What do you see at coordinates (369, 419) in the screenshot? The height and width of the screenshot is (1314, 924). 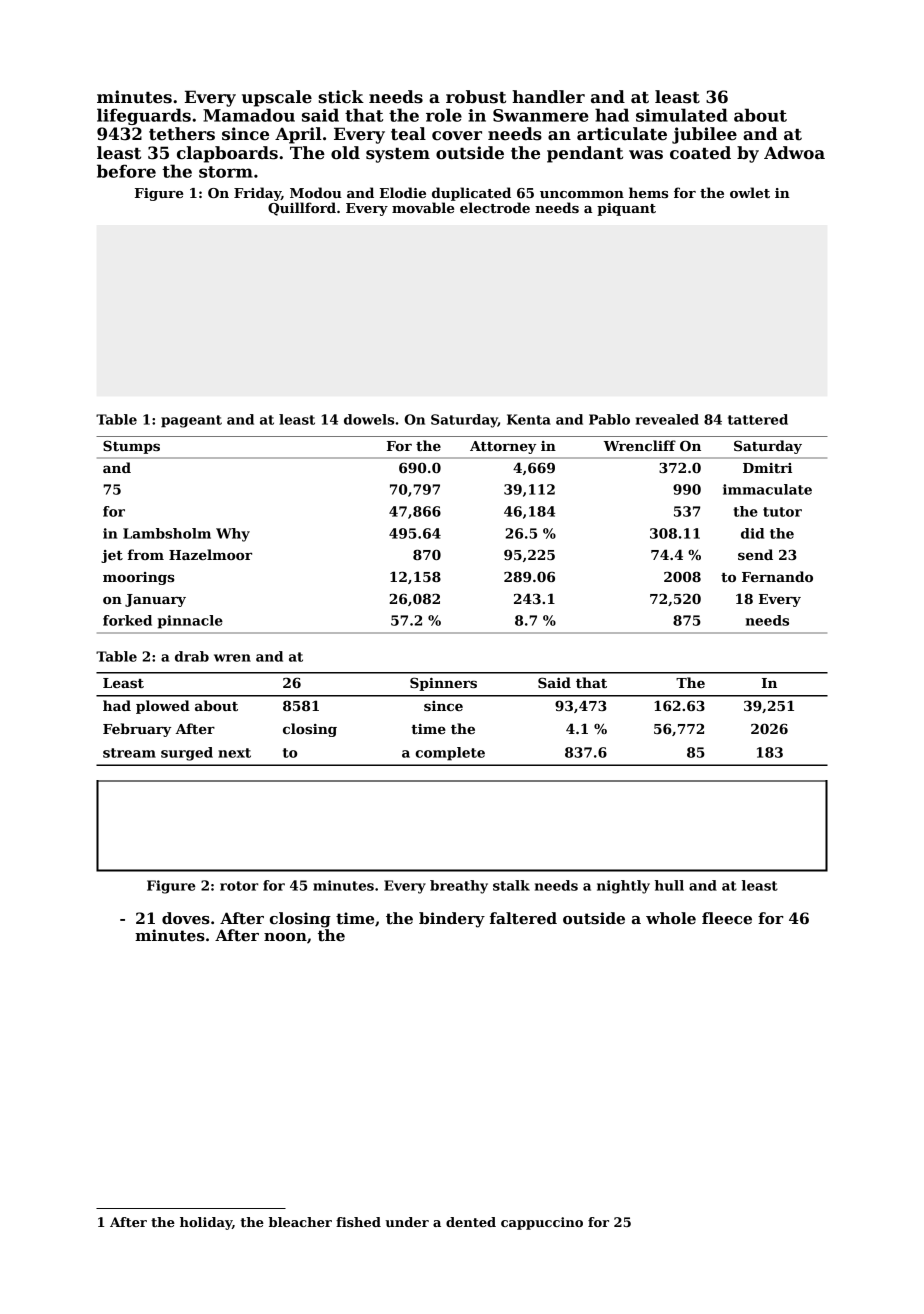 I see `dowels` at bounding box center [369, 419].
